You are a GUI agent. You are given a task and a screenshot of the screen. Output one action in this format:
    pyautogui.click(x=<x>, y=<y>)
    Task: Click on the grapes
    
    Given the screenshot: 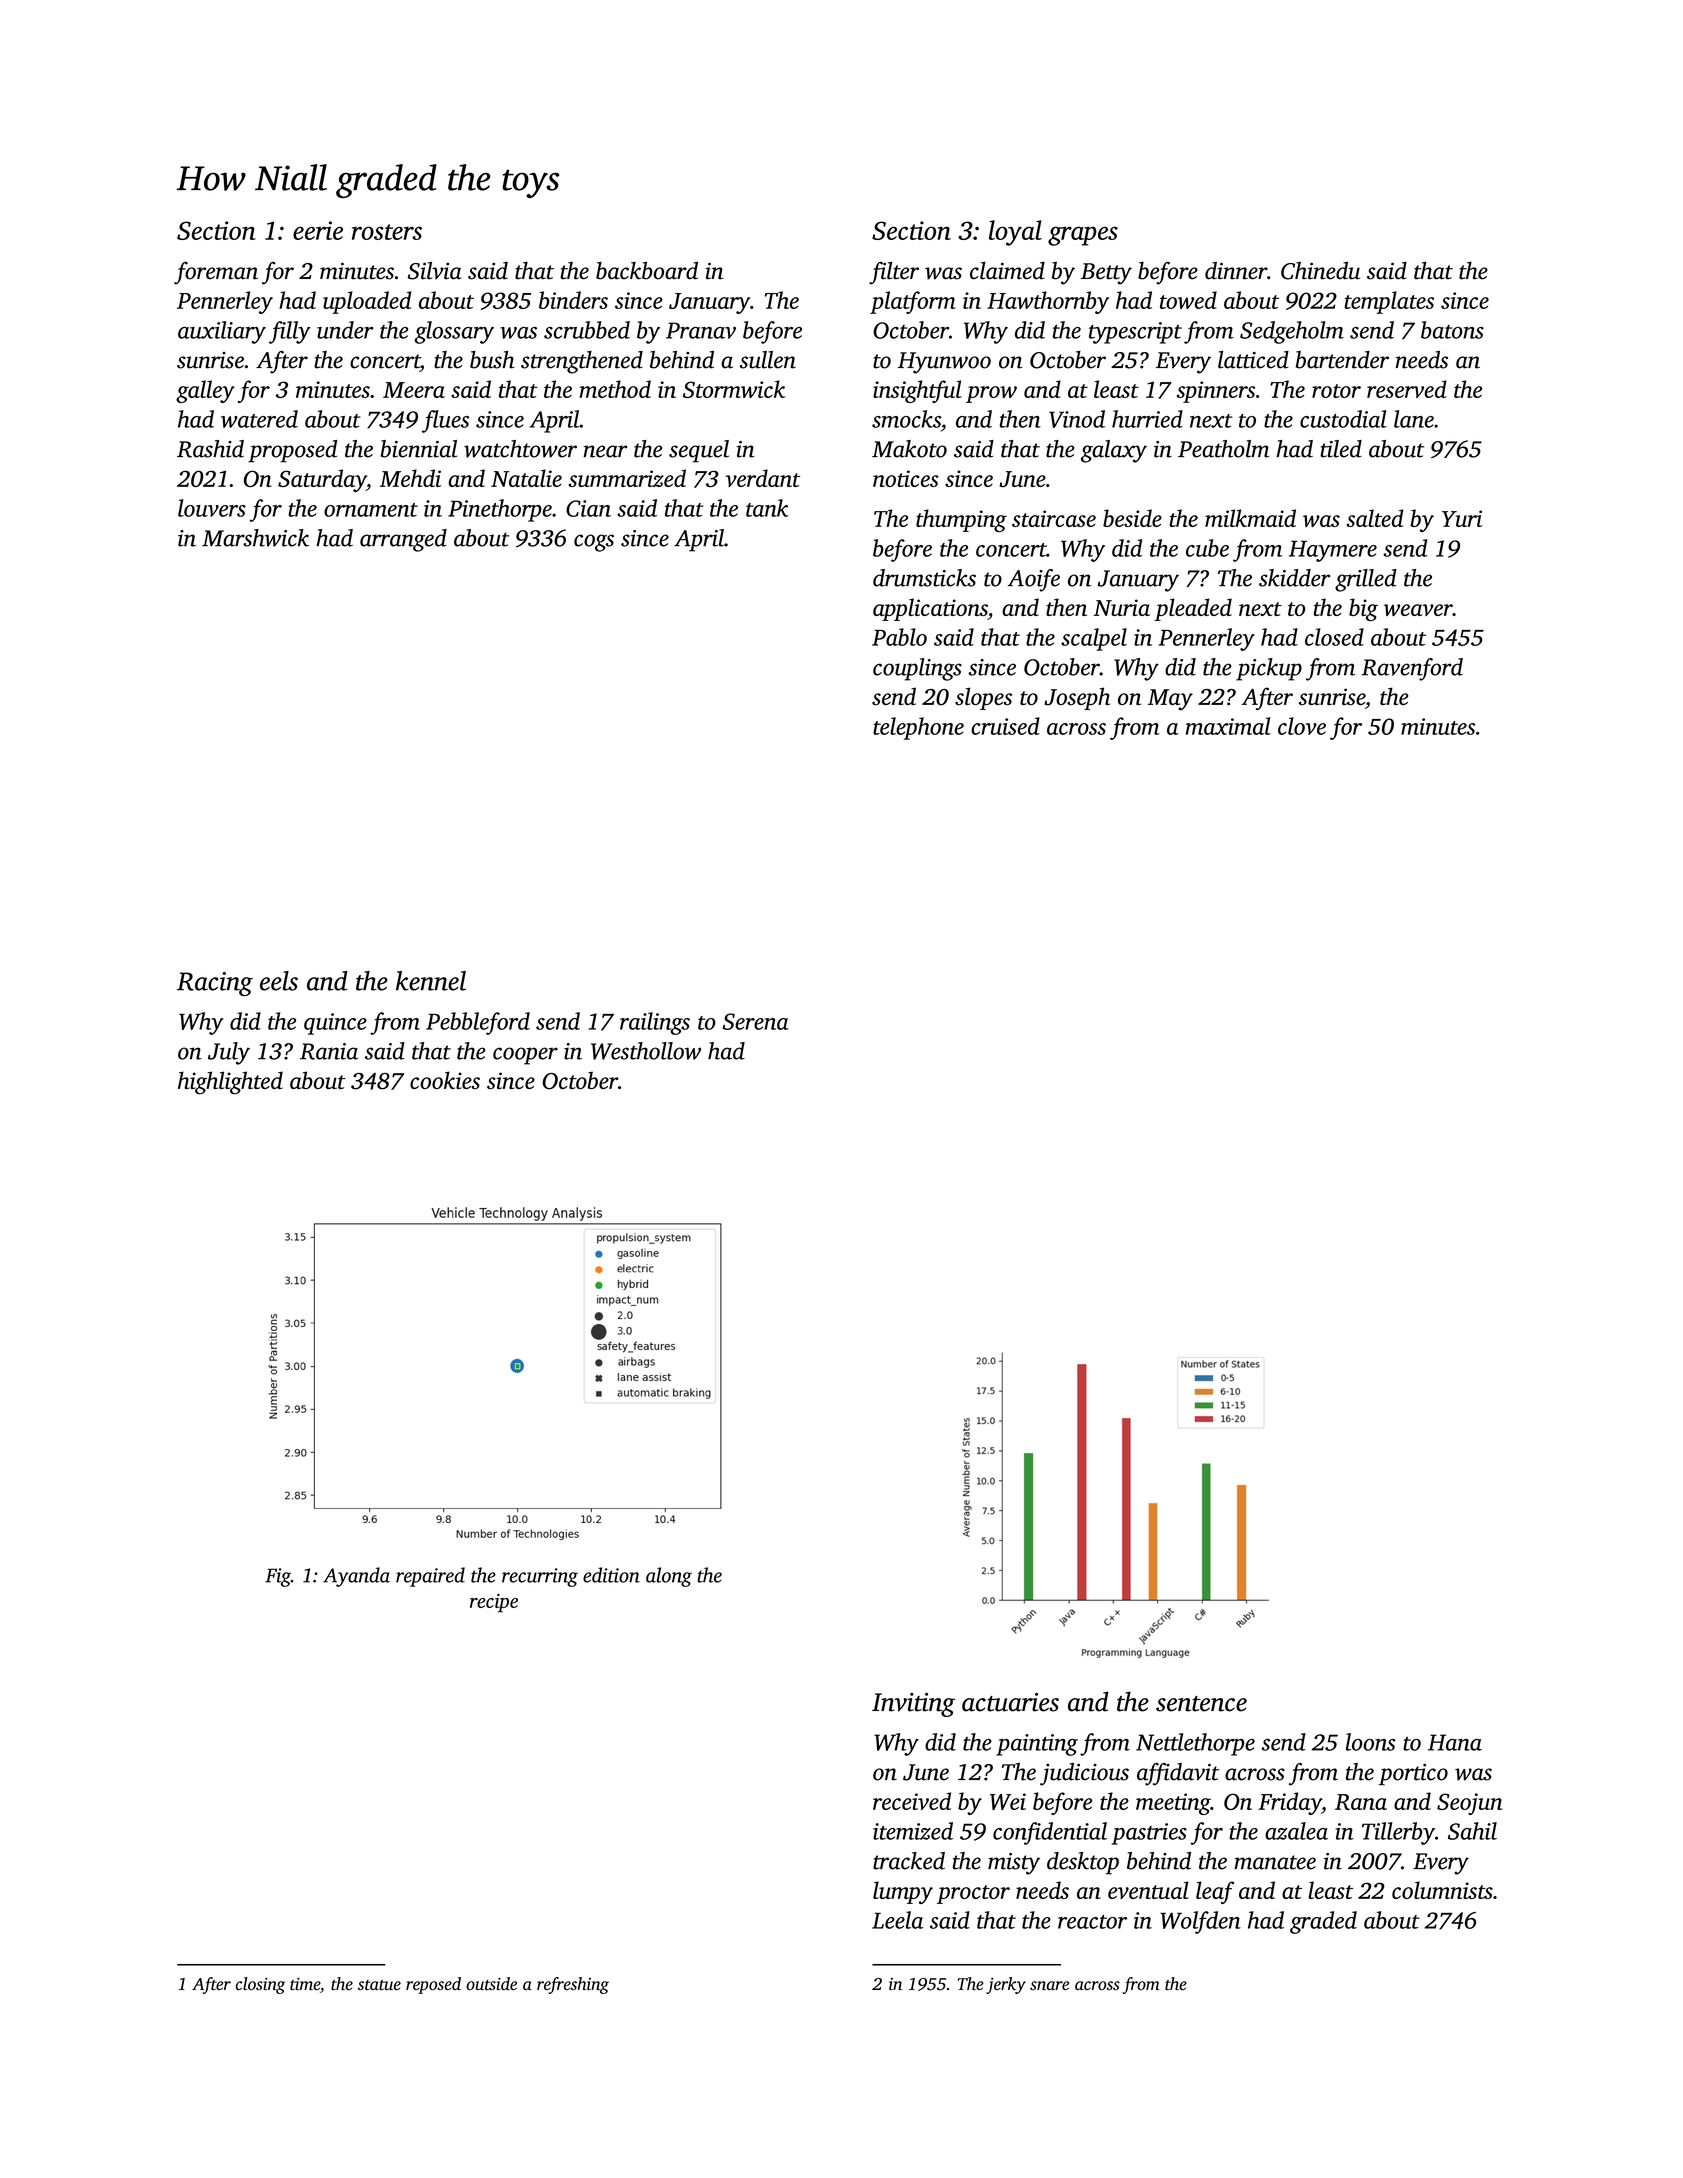 What is the action you would take?
    pyautogui.click(x=1083, y=236)
